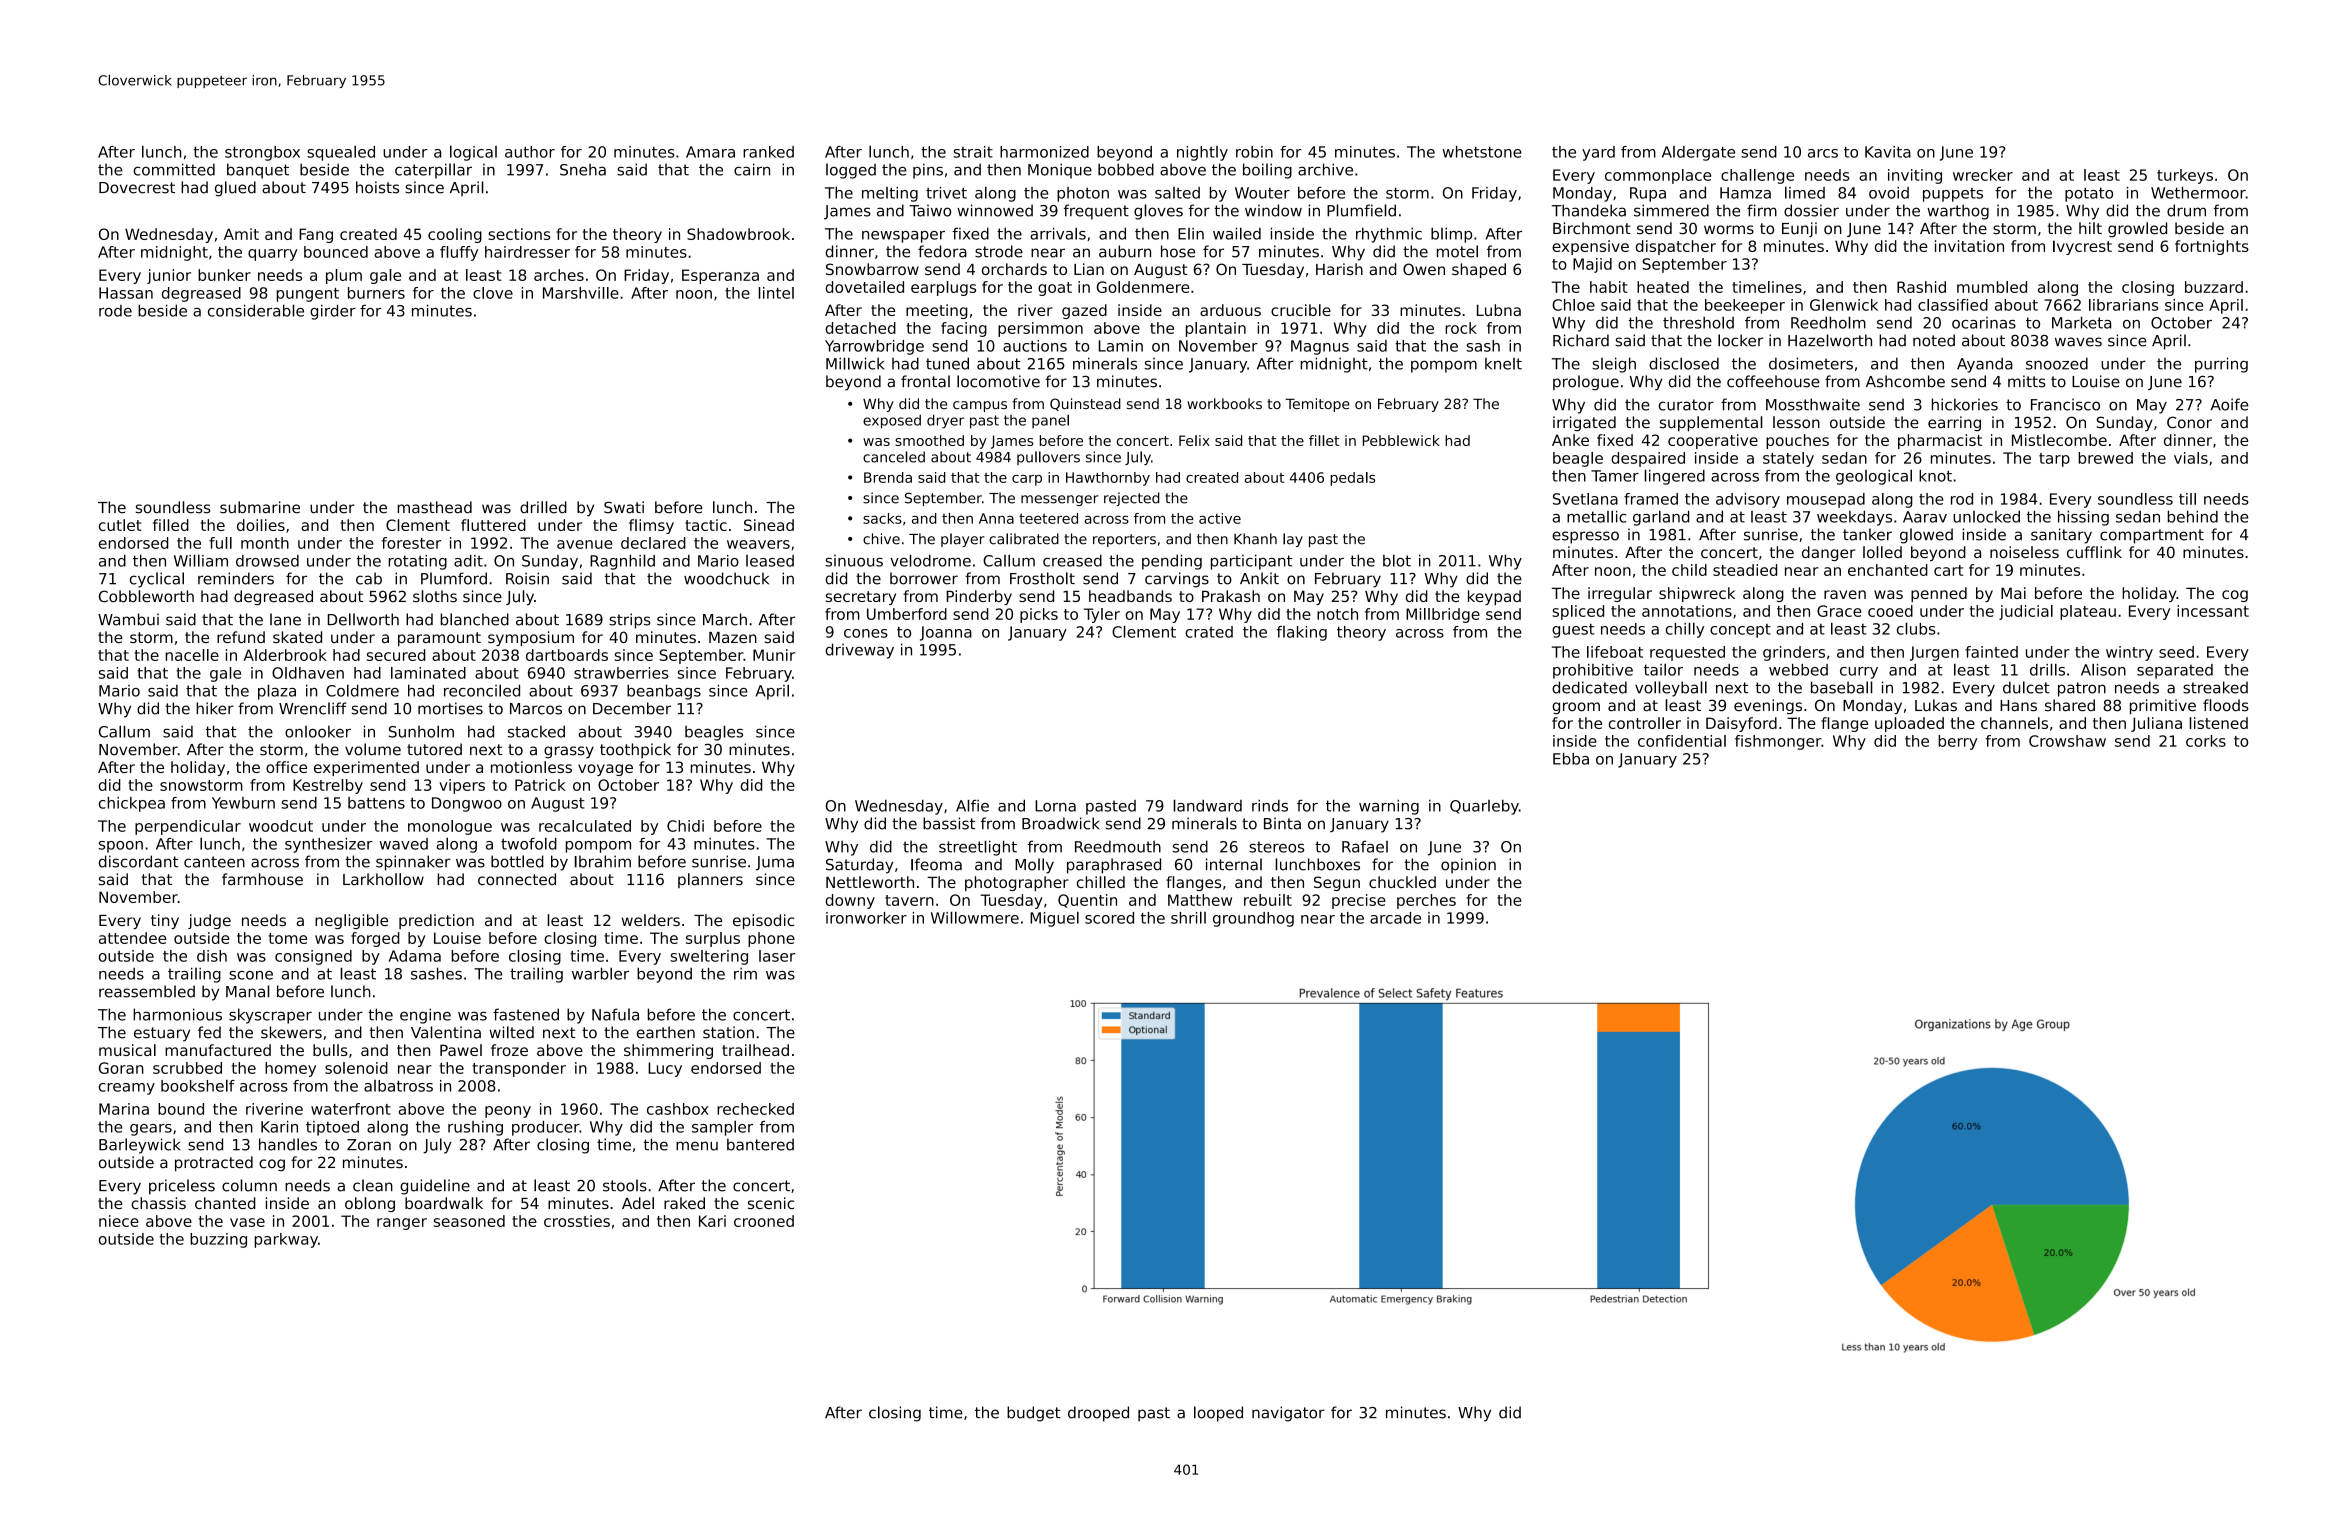 The width and height of the document is (2347, 1519). What do you see at coordinates (1682, 741) in the document?
I see `confidential` at bounding box center [1682, 741].
